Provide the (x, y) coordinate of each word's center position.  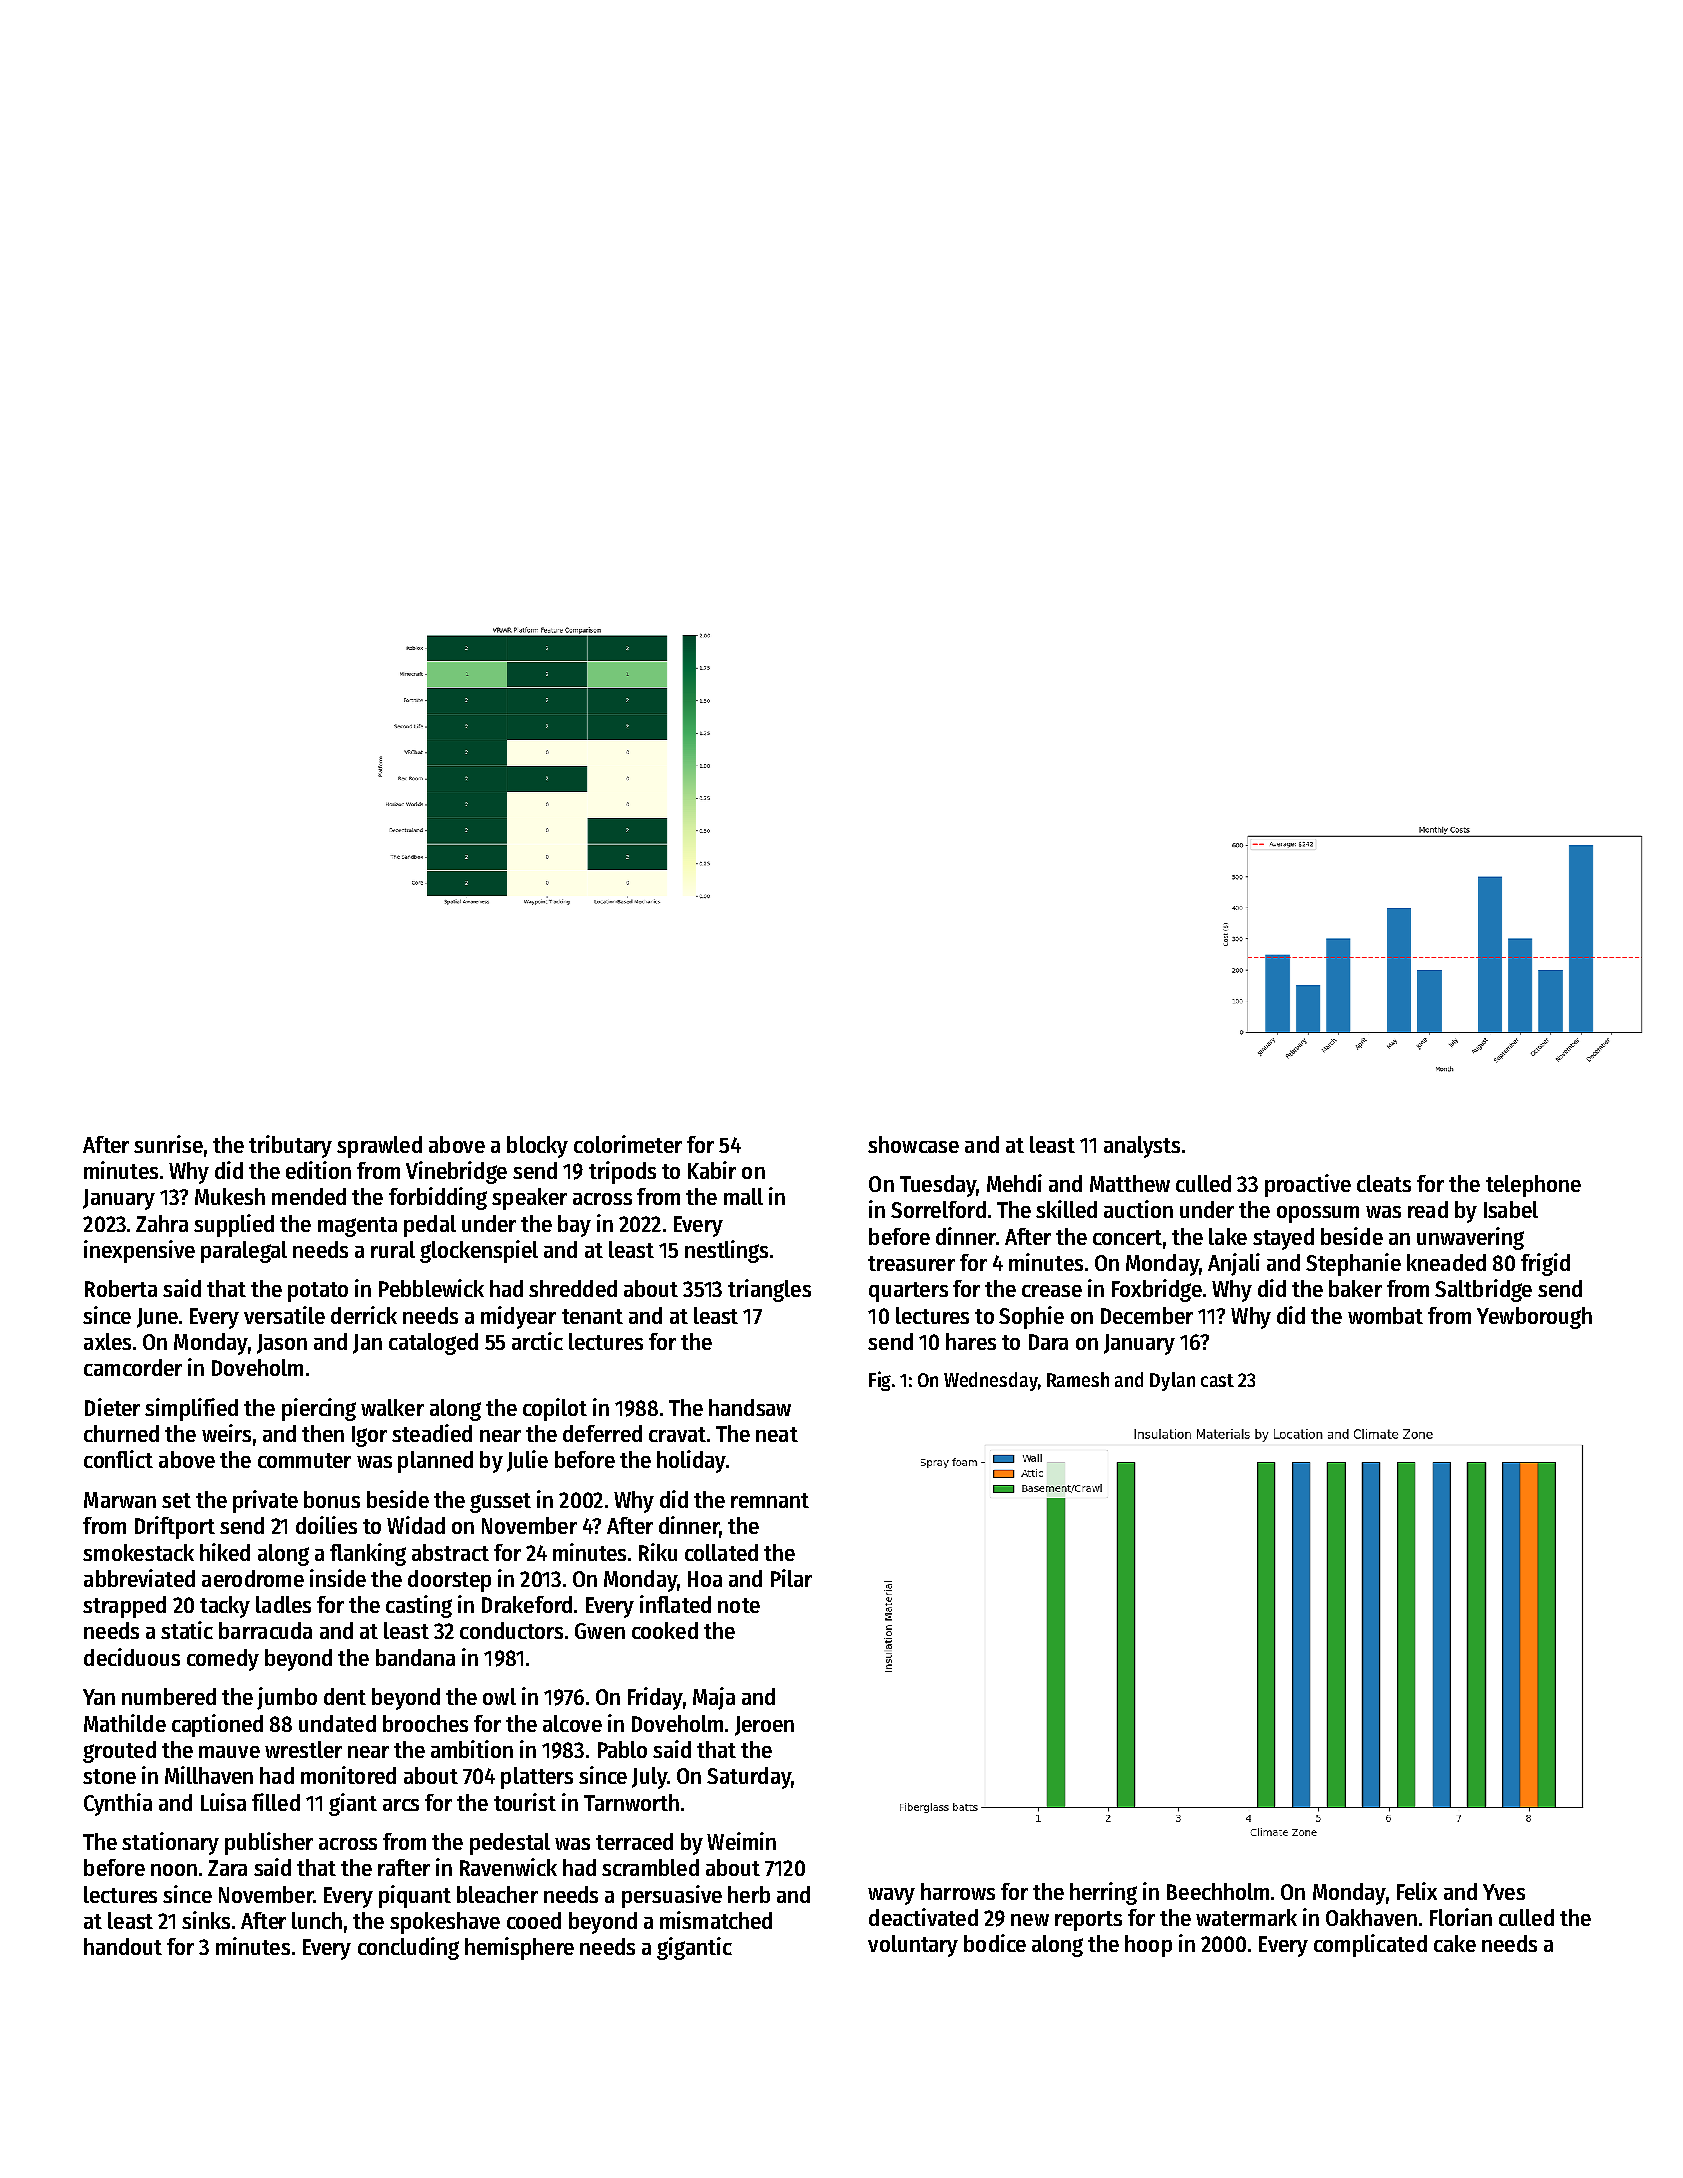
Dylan (1172, 1381)
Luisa (223, 1802)
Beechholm (1218, 1891)
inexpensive (139, 1251)
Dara (1048, 1342)
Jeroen (764, 1726)
